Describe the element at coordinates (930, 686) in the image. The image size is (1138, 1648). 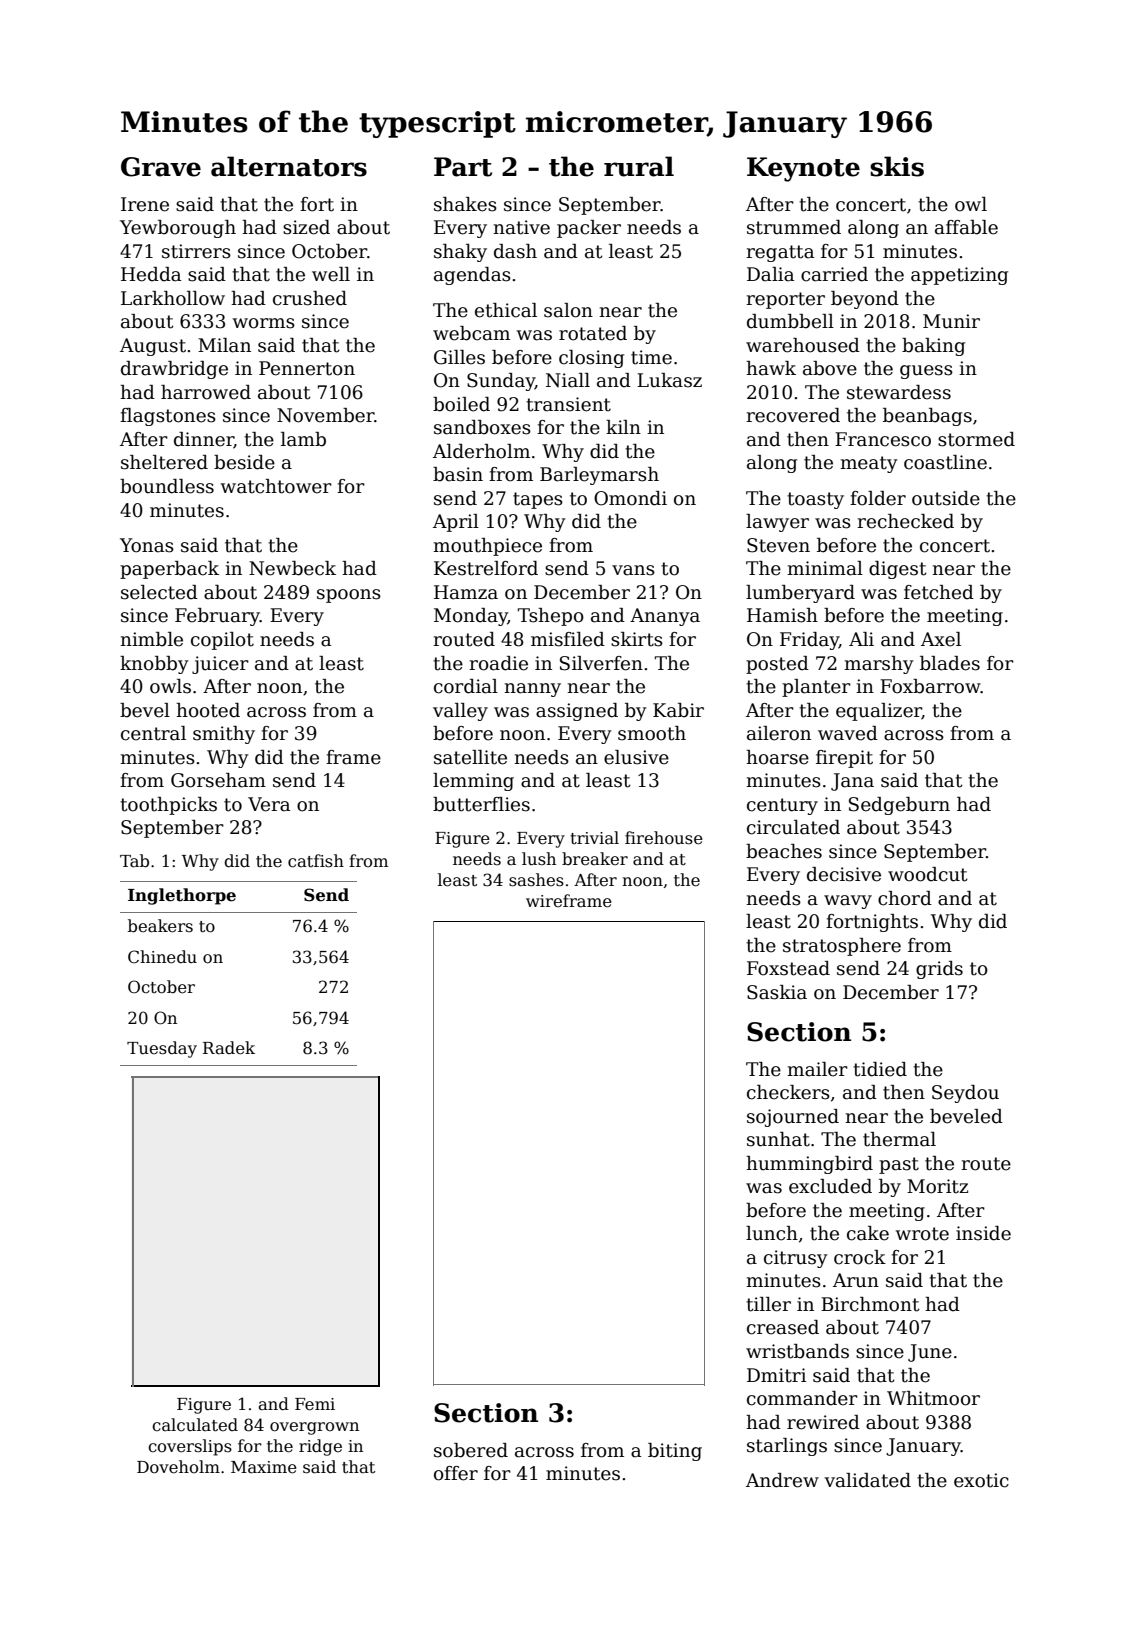
I see `Foxbarrow` at that location.
